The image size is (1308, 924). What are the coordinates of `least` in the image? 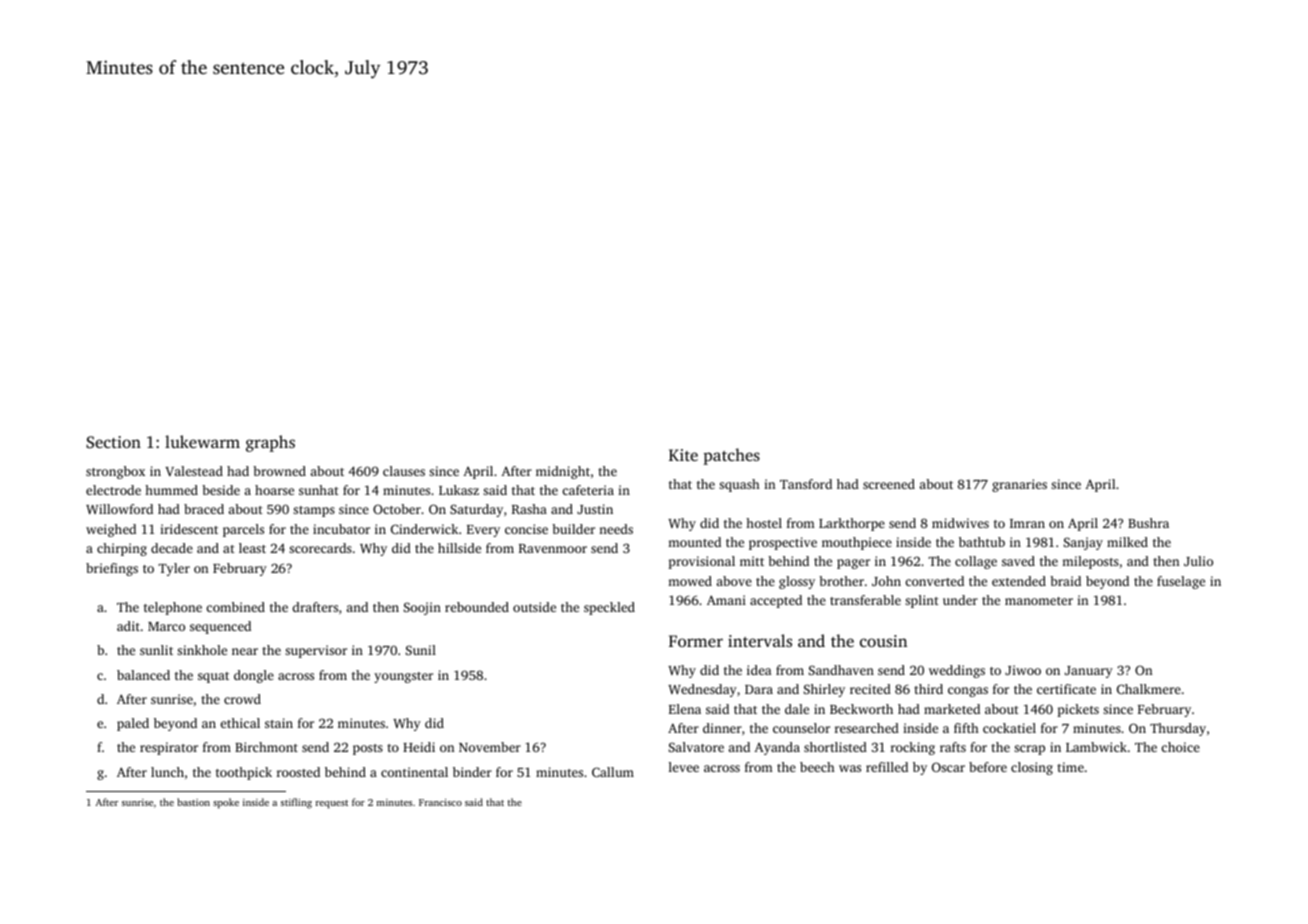 It's located at (252, 548).
